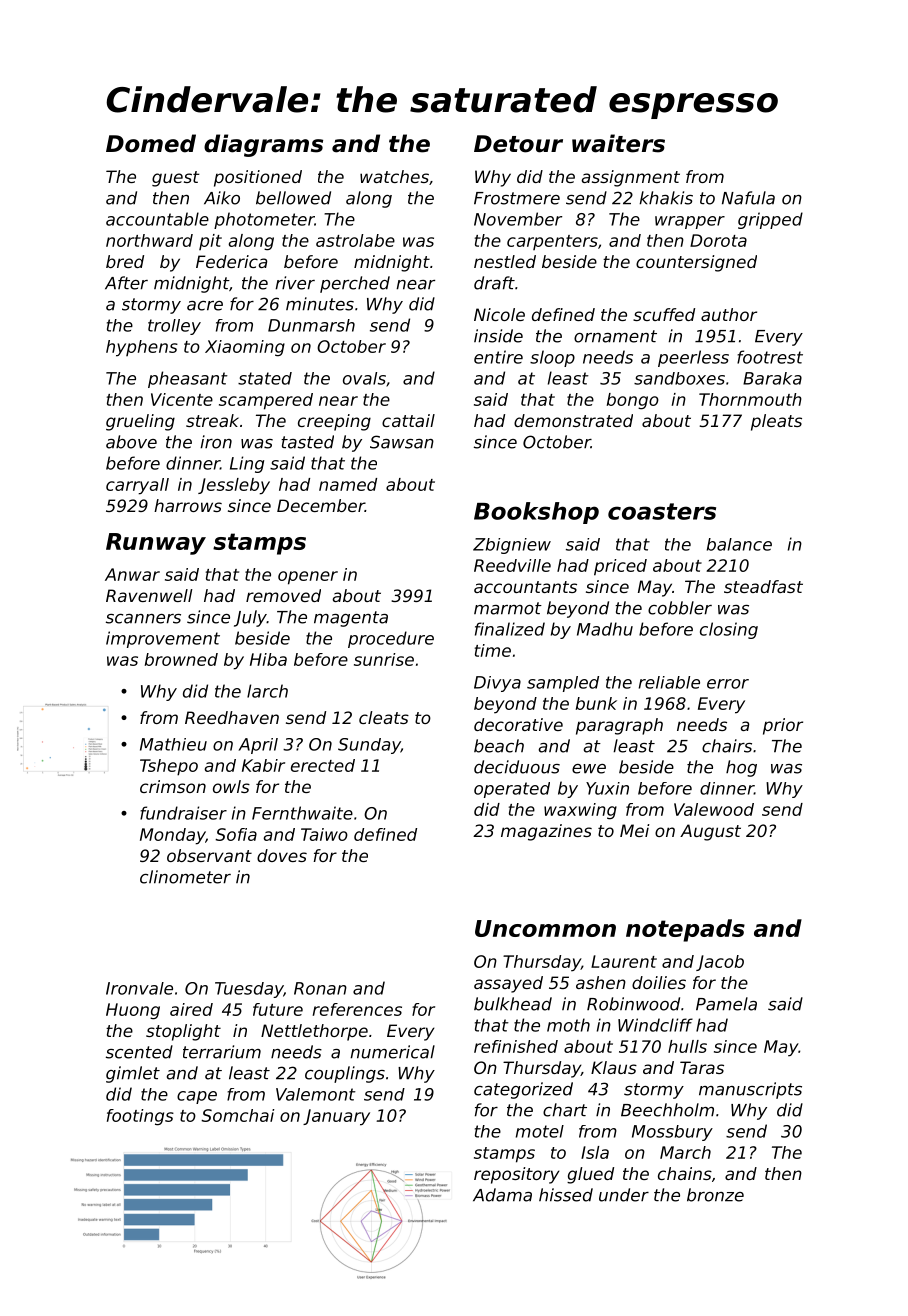 This document has height=1316, width=908. I want to click on Domed, so click(151, 143).
